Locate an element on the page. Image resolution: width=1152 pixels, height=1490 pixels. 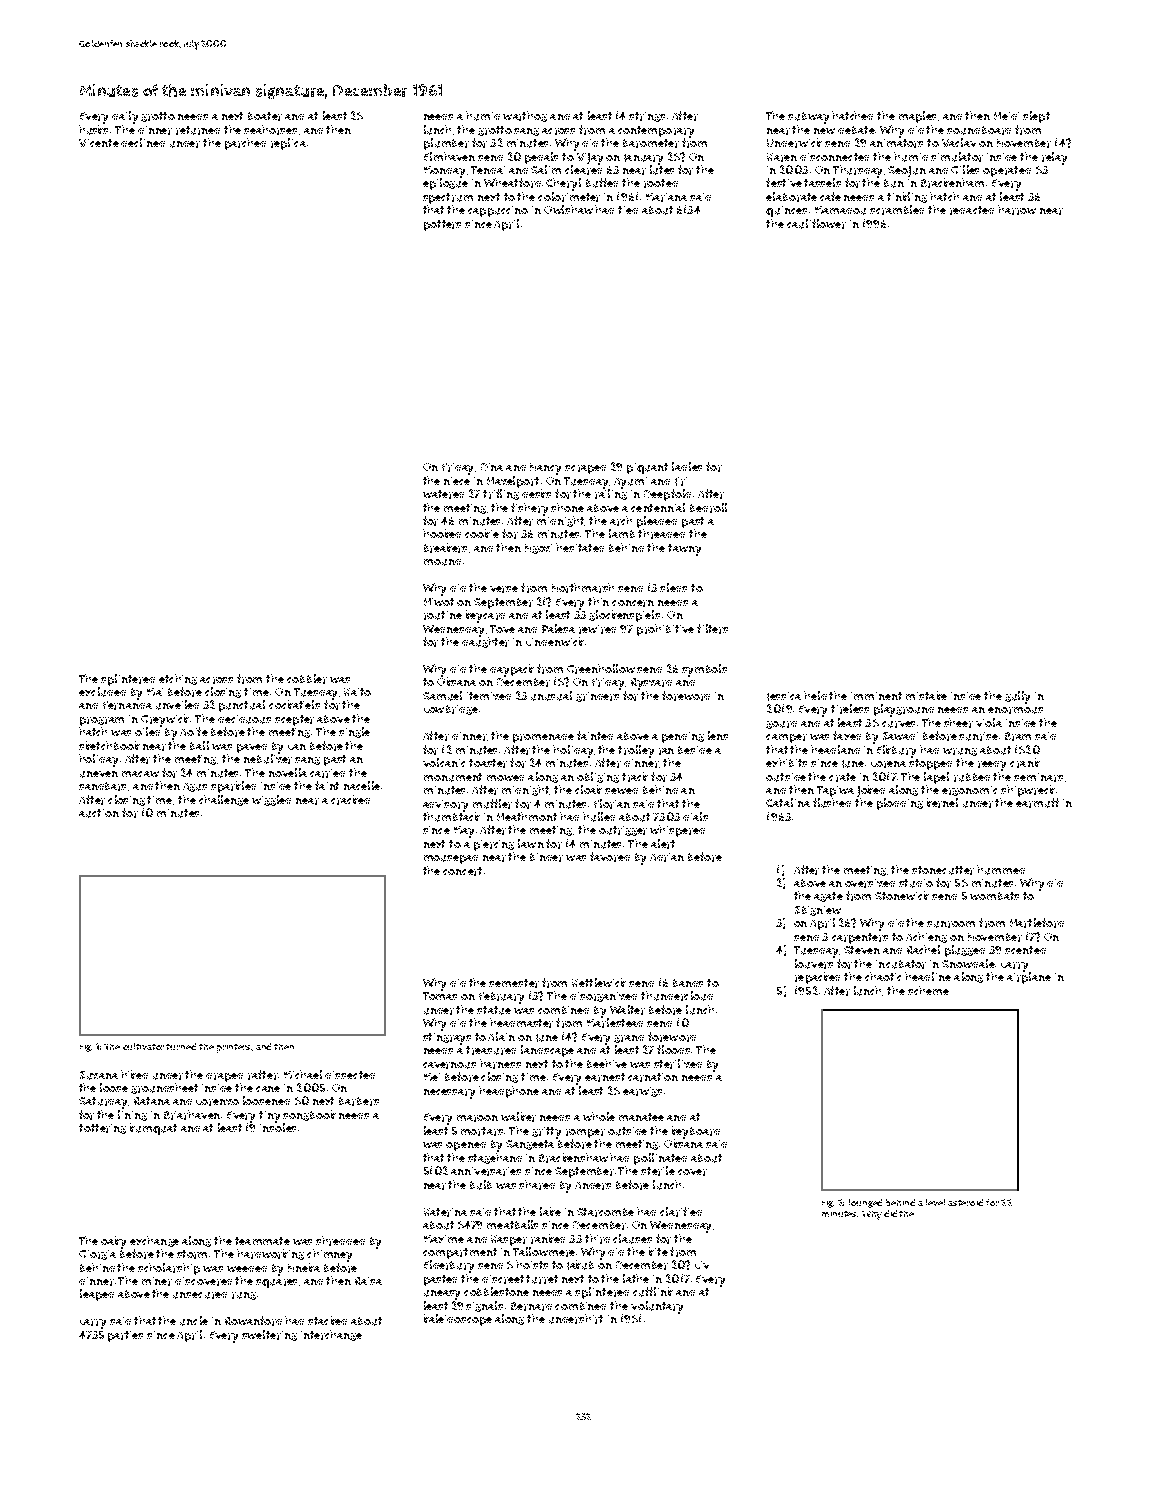
printers is located at coordinates (233, 1048).
